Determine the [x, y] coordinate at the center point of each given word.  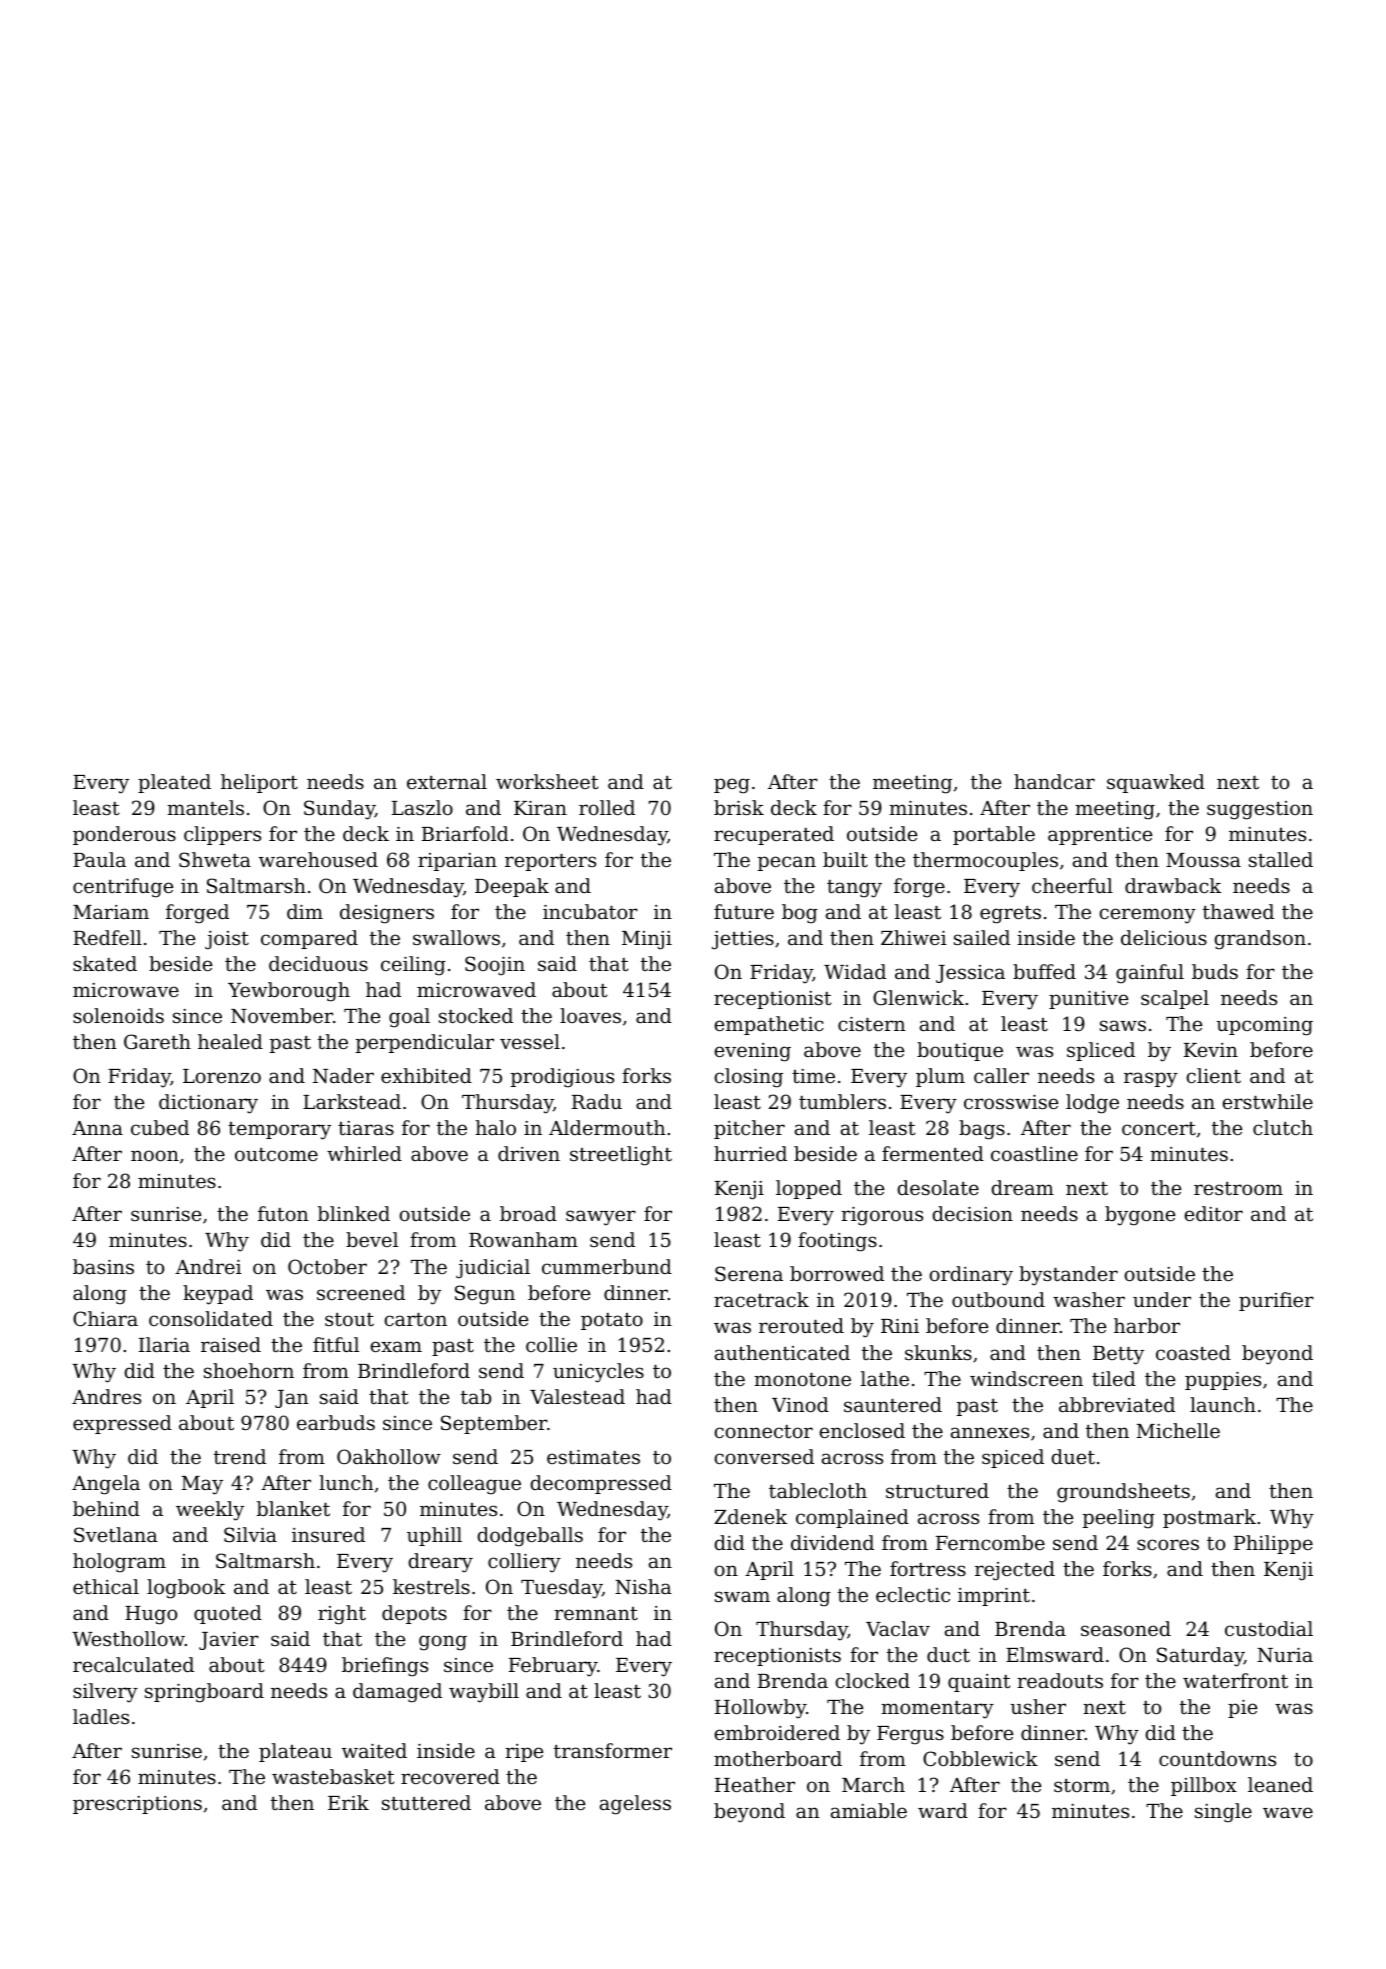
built [845, 859]
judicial [493, 1269]
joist [227, 940]
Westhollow [128, 1638]
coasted [1193, 1352]
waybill [484, 1693]
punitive [1088, 999]
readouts [1060, 1680]
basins [103, 1266]
